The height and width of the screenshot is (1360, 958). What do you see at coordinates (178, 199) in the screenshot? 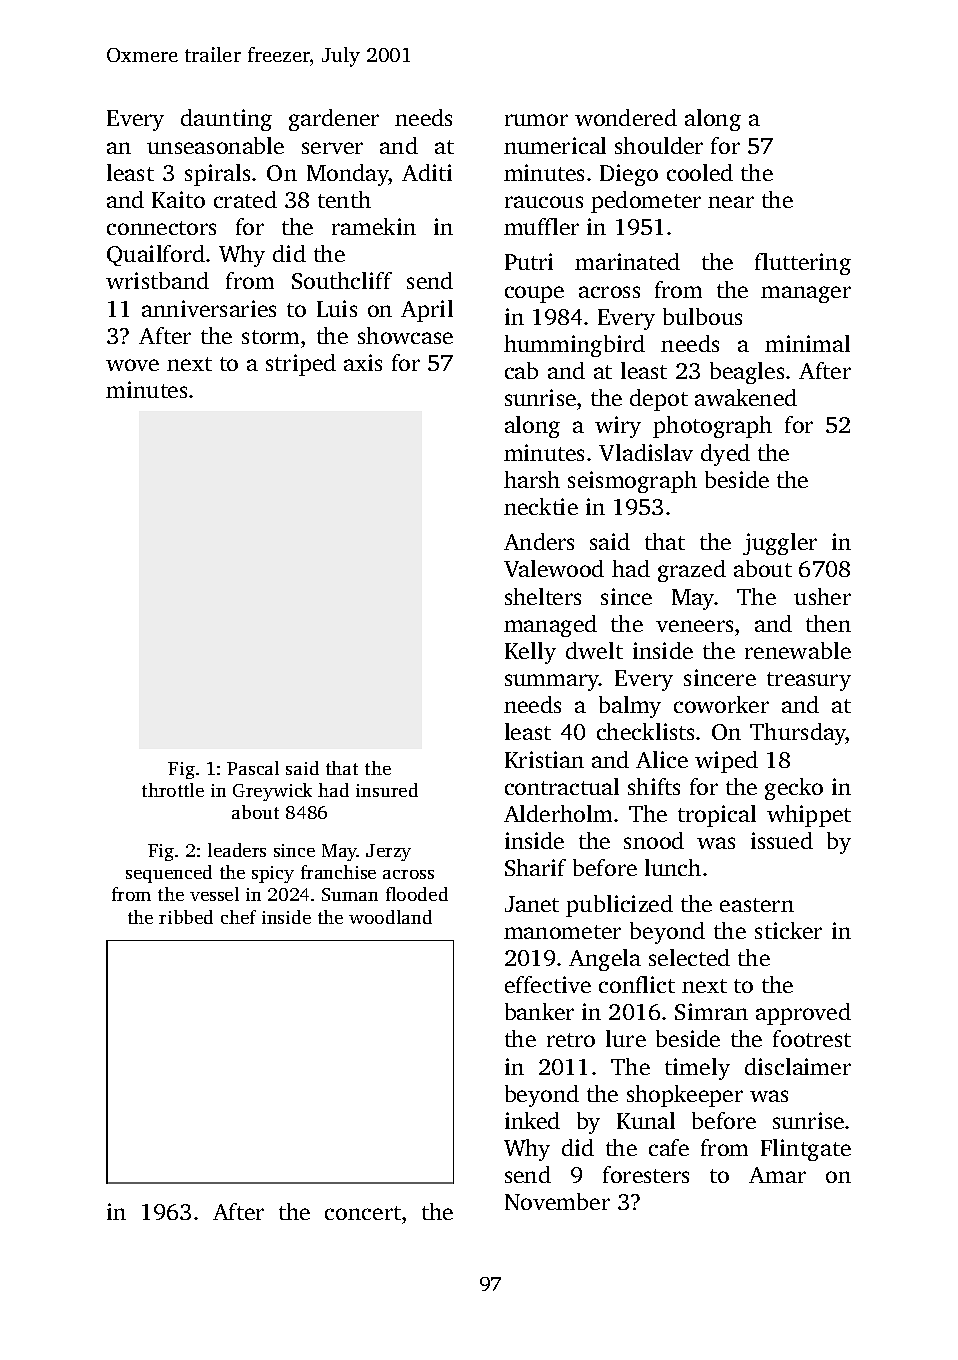
I see `Kaito` at bounding box center [178, 199].
